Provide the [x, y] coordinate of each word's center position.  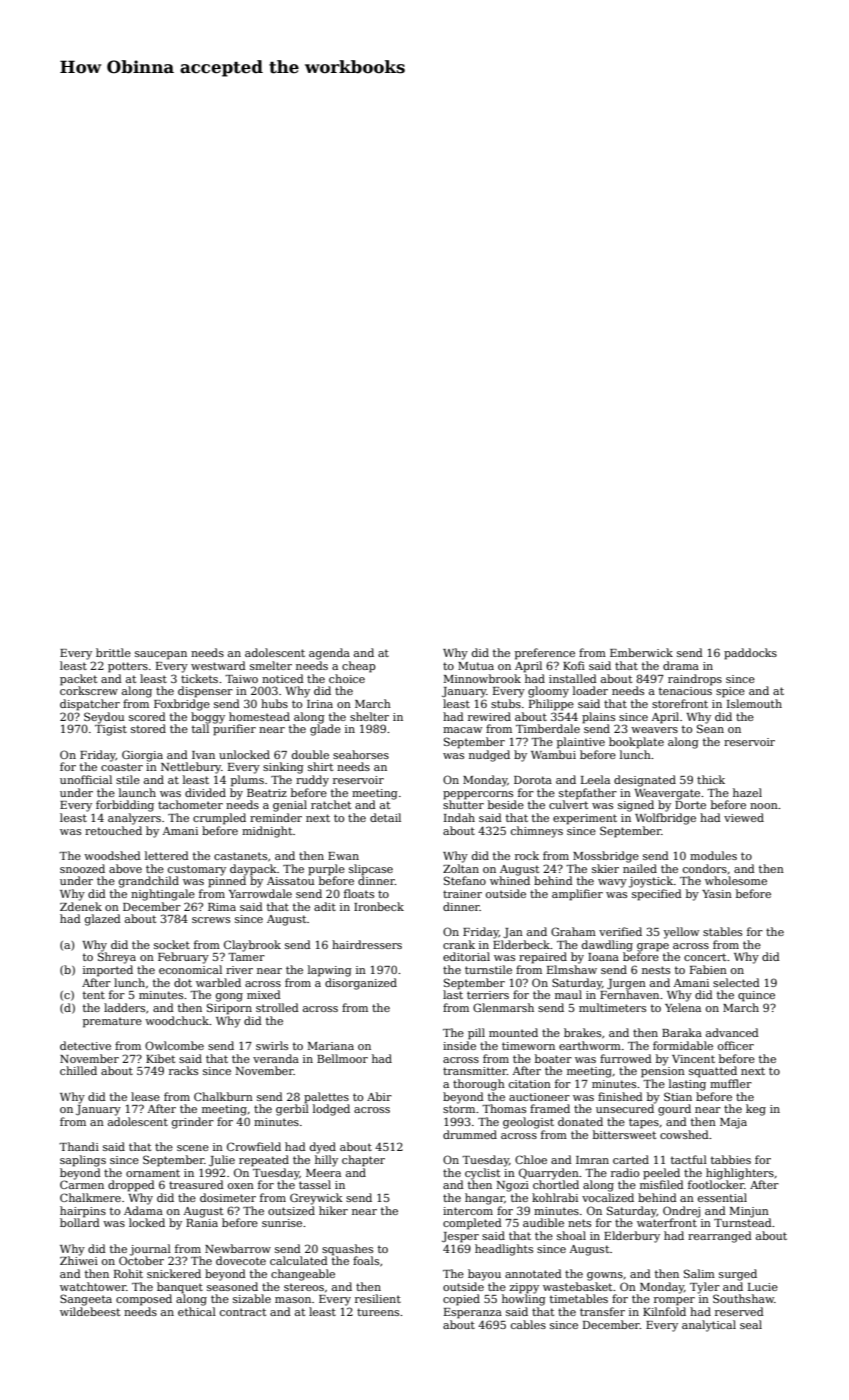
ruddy [312, 781]
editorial [466, 956]
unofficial [86, 779]
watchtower [93, 1286]
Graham [573, 931]
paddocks [750, 654]
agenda [329, 654]
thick [711, 779]
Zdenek [81, 906]
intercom [468, 1211]
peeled [661, 1174]
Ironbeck [379, 906]
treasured [196, 1184]
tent [94, 995]
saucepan [161, 655]
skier [605, 868]
